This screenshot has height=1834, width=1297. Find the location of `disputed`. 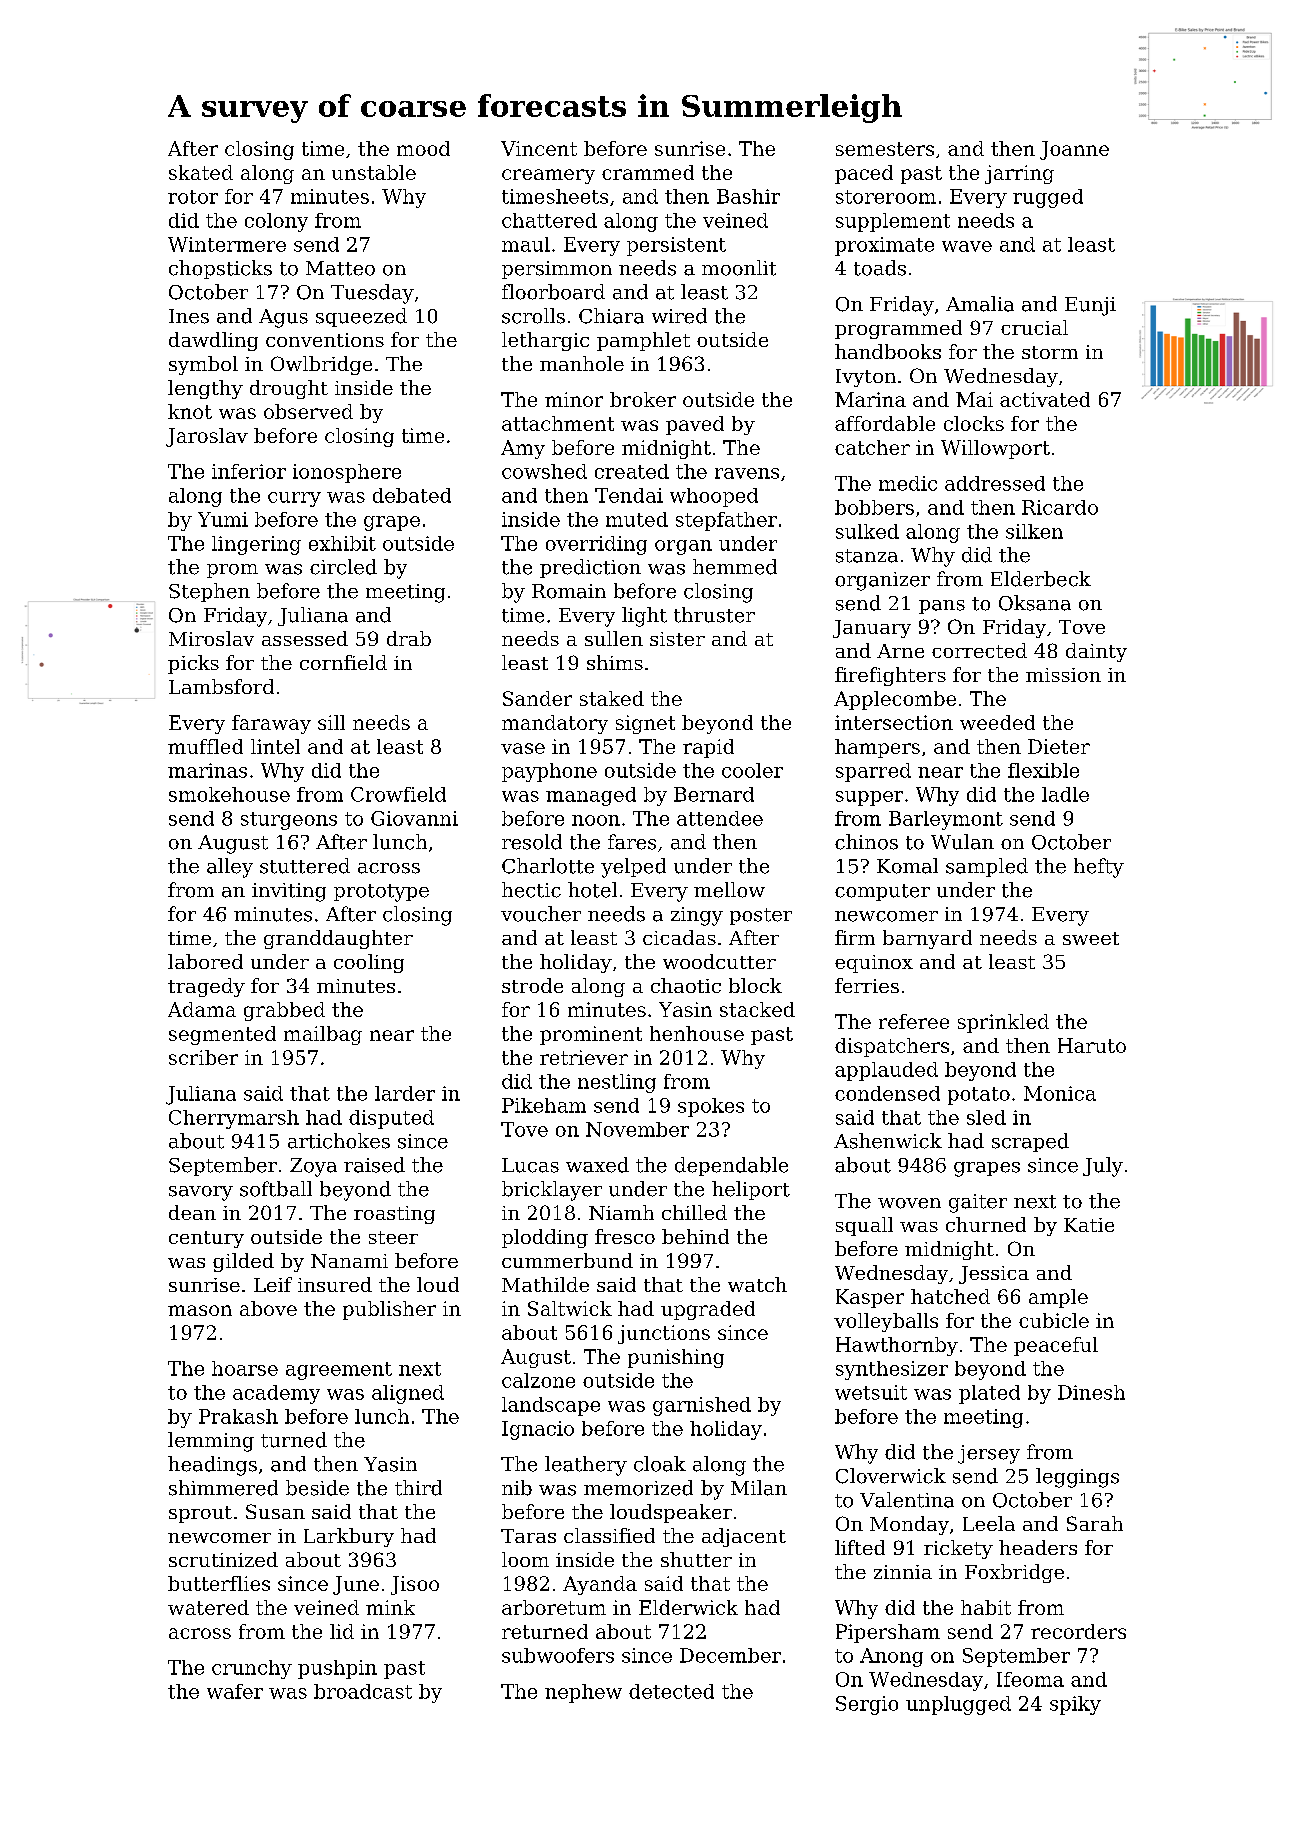

disputed is located at coordinates (391, 1119).
